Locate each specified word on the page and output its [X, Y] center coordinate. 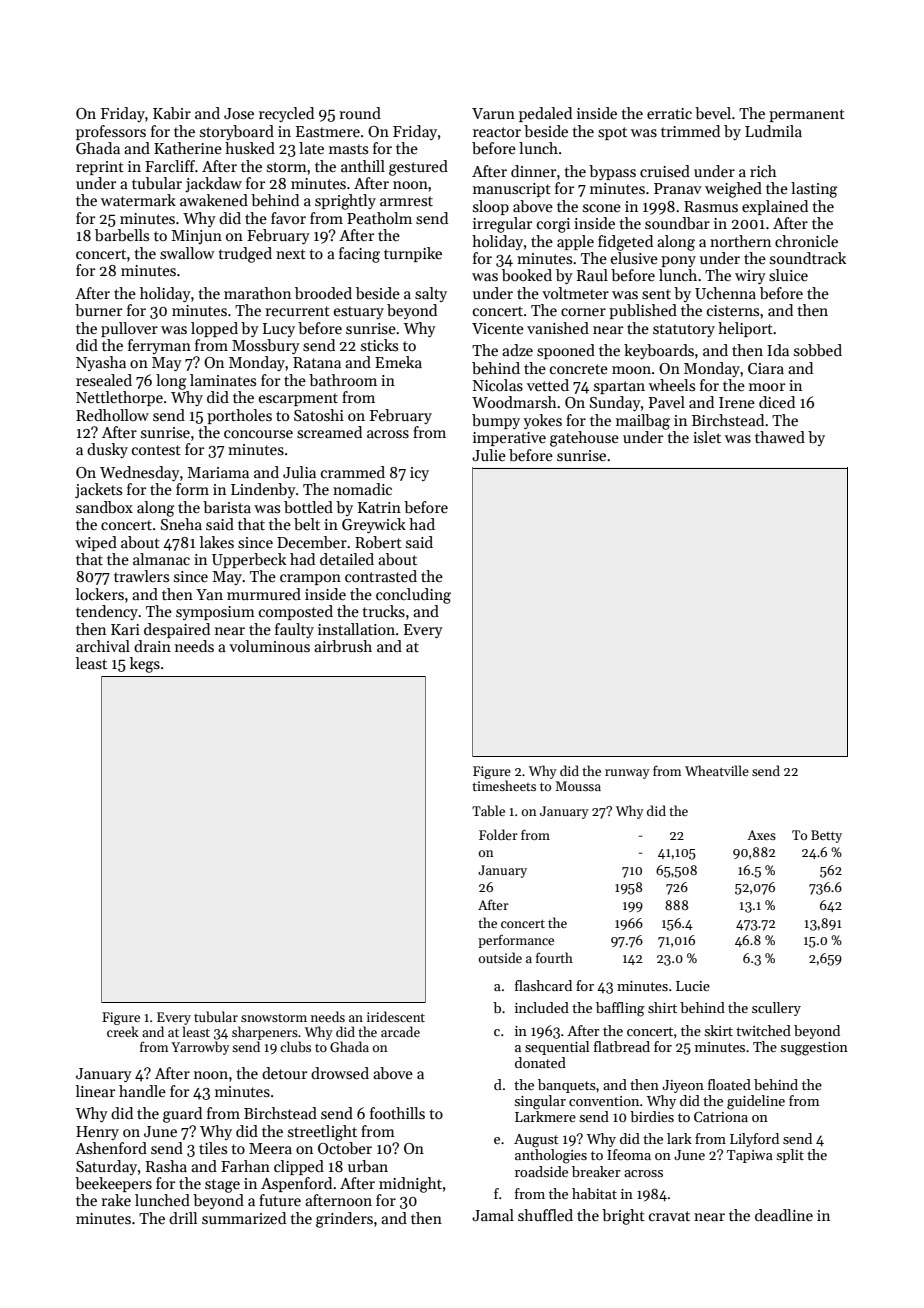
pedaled [545, 114]
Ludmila [773, 131]
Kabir [172, 113]
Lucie [693, 986]
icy [419, 474]
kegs [145, 665]
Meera [270, 1148]
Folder [498, 834]
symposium [215, 613]
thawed [780, 437]
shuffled [545, 1215]
